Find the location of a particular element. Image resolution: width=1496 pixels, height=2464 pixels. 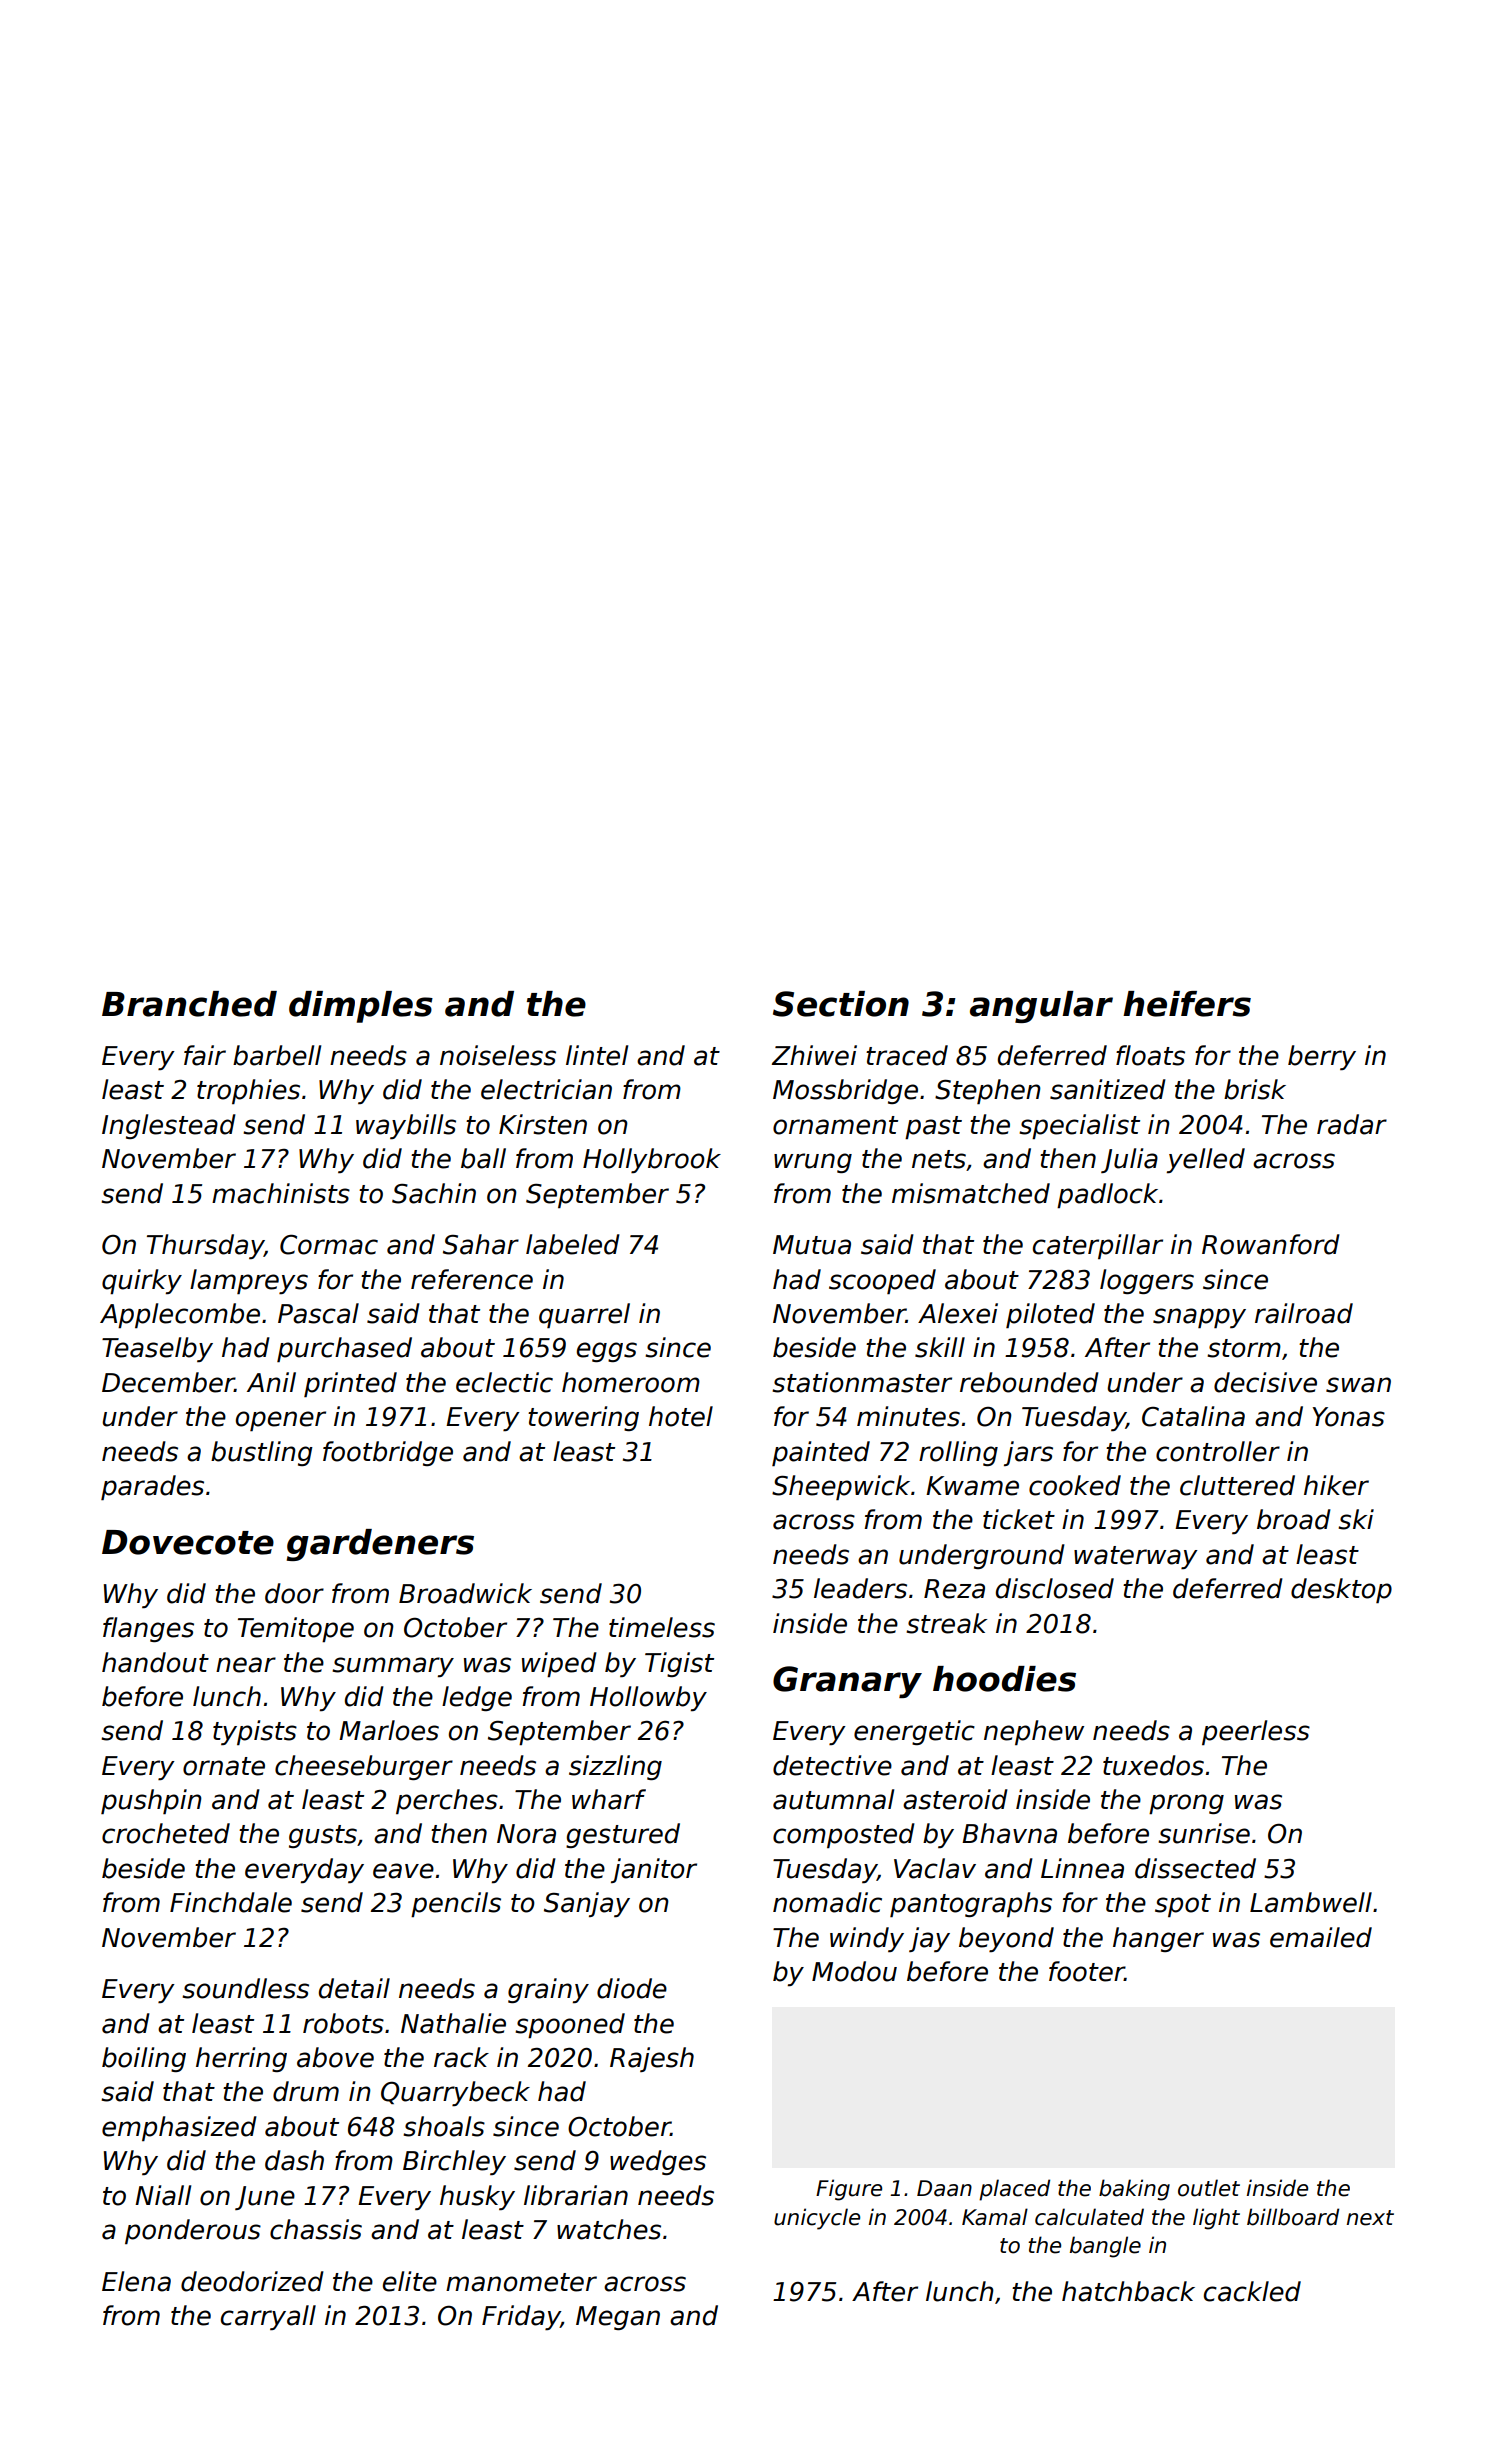

door is located at coordinates (294, 1593).
